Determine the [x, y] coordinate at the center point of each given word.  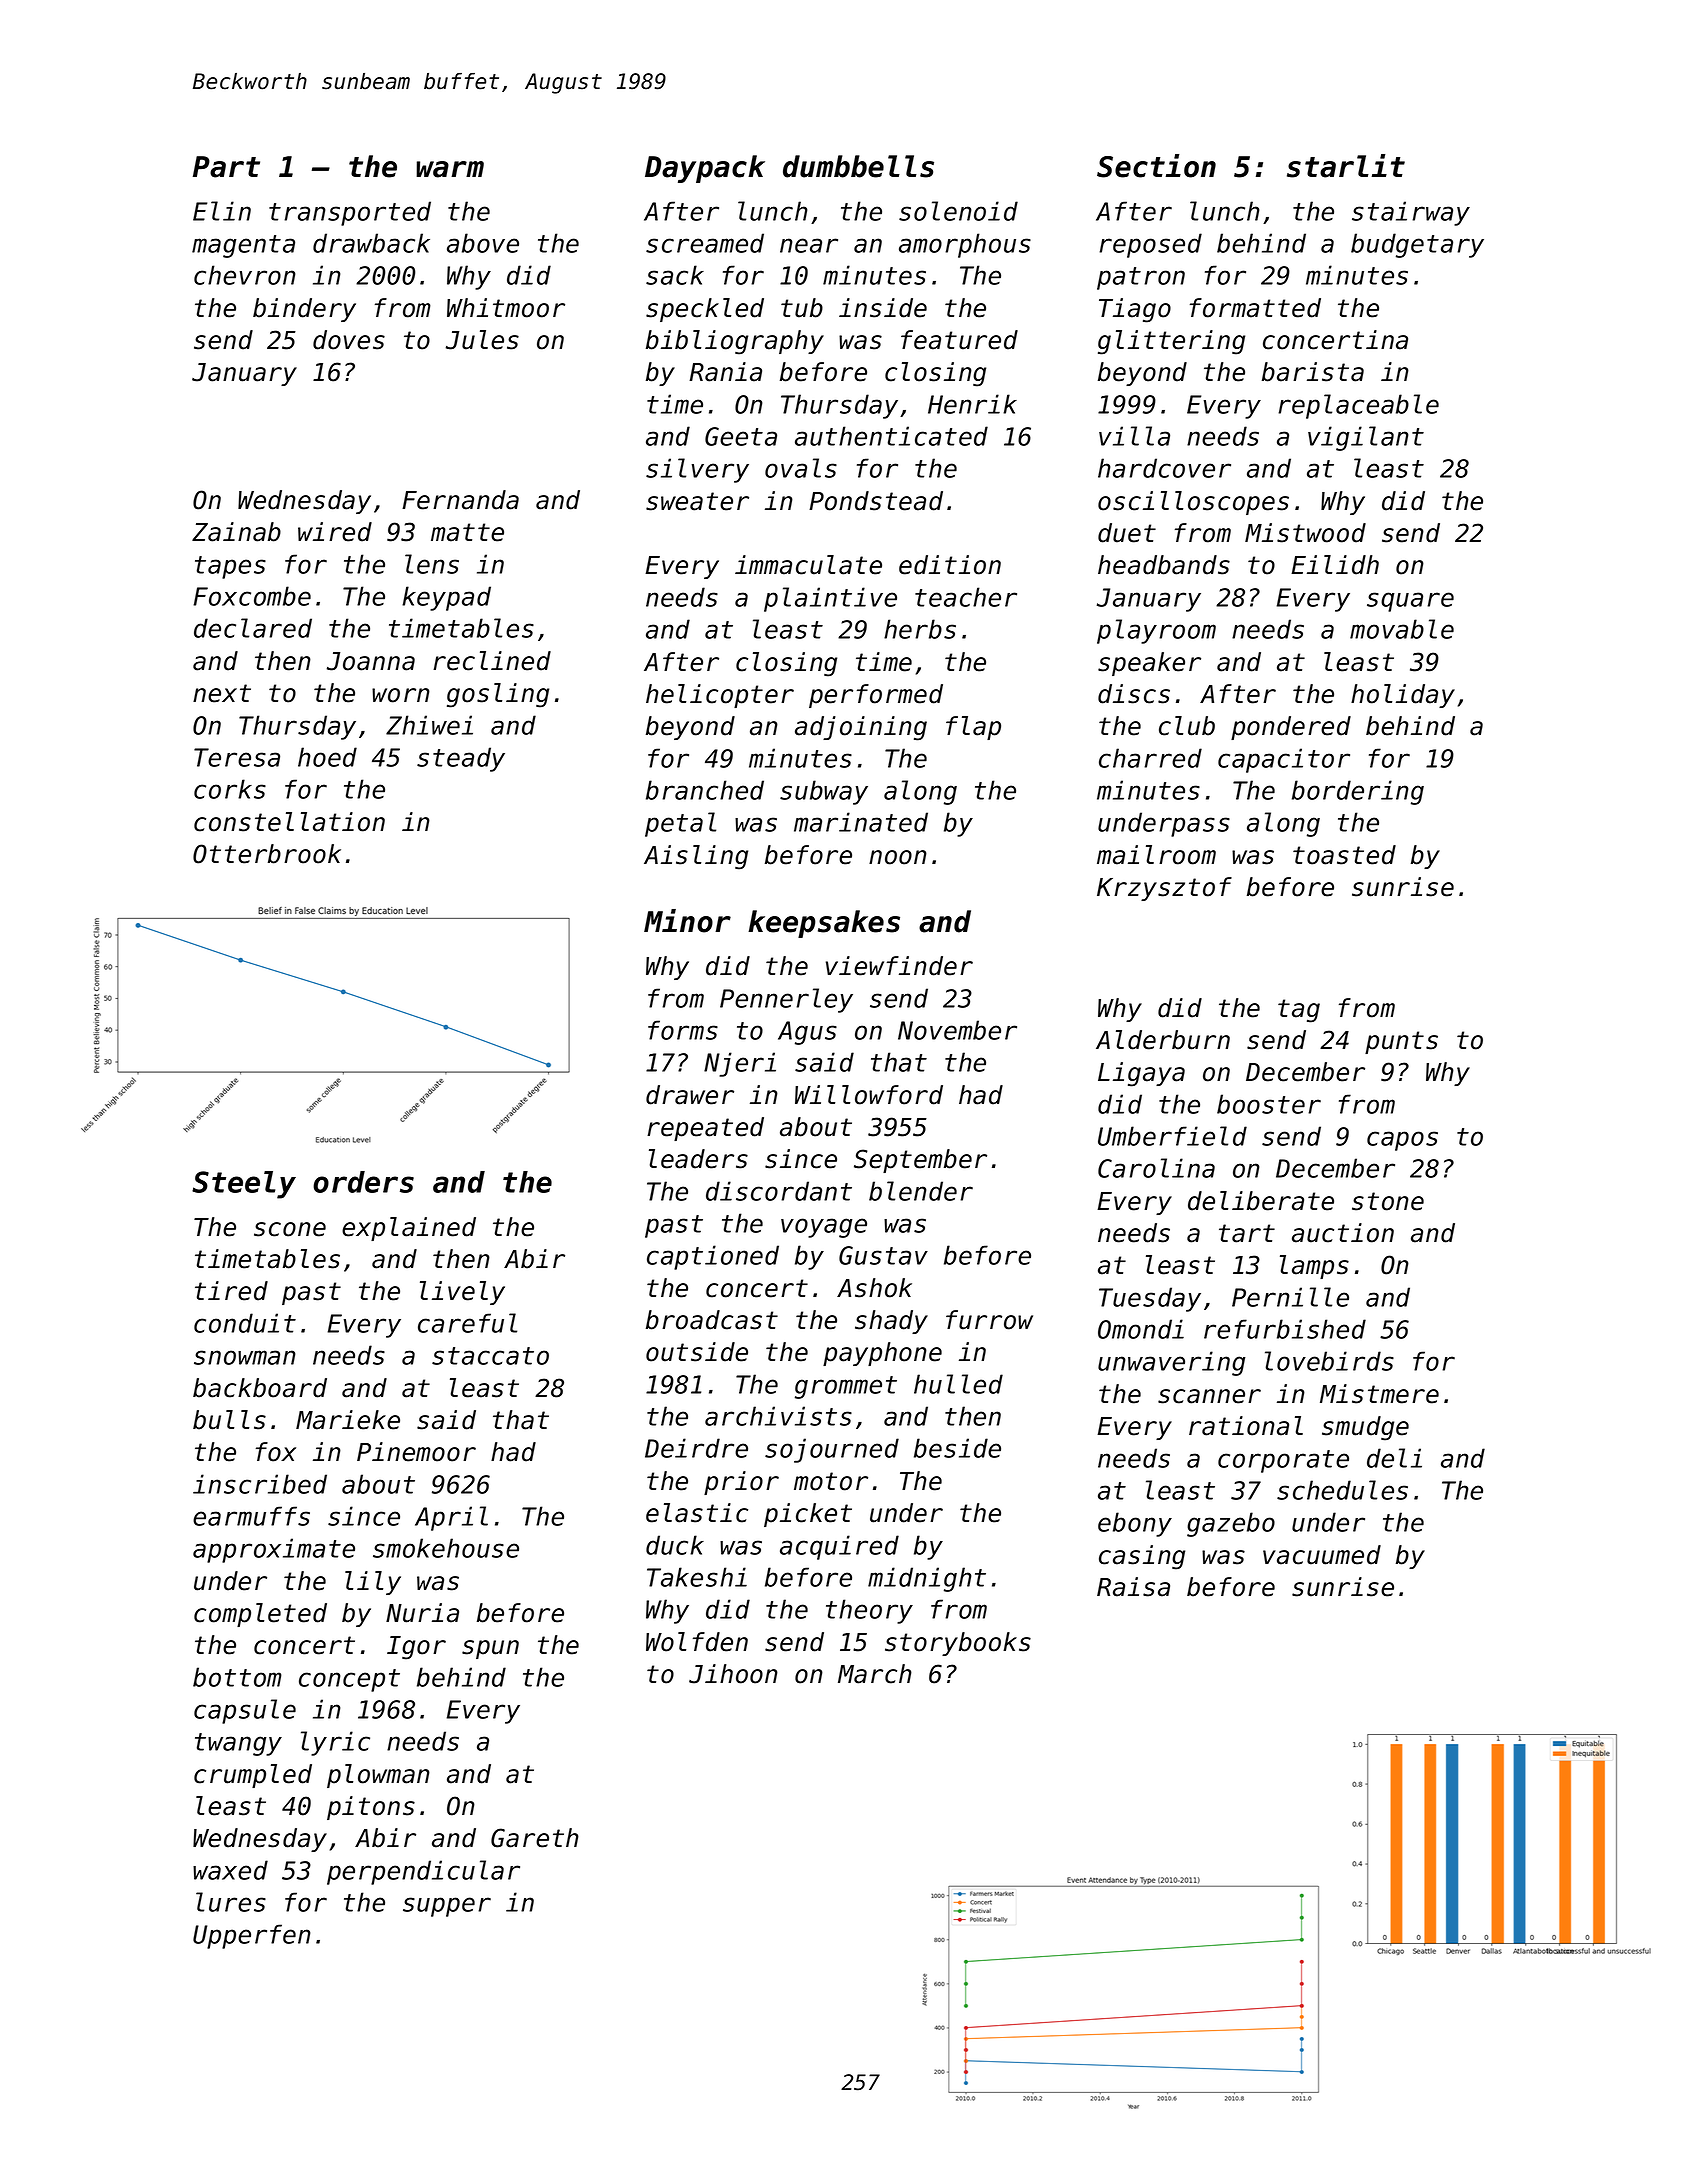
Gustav [883, 1255]
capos [1402, 1141]
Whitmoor [506, 308]
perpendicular [423, 1872]
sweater [697, 501]
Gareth [535, 1838]
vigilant [1366, 438]
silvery [697, 470]
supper [447, 1907]
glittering [1171, 342]
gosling [498, 695]
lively [462, 1293]
